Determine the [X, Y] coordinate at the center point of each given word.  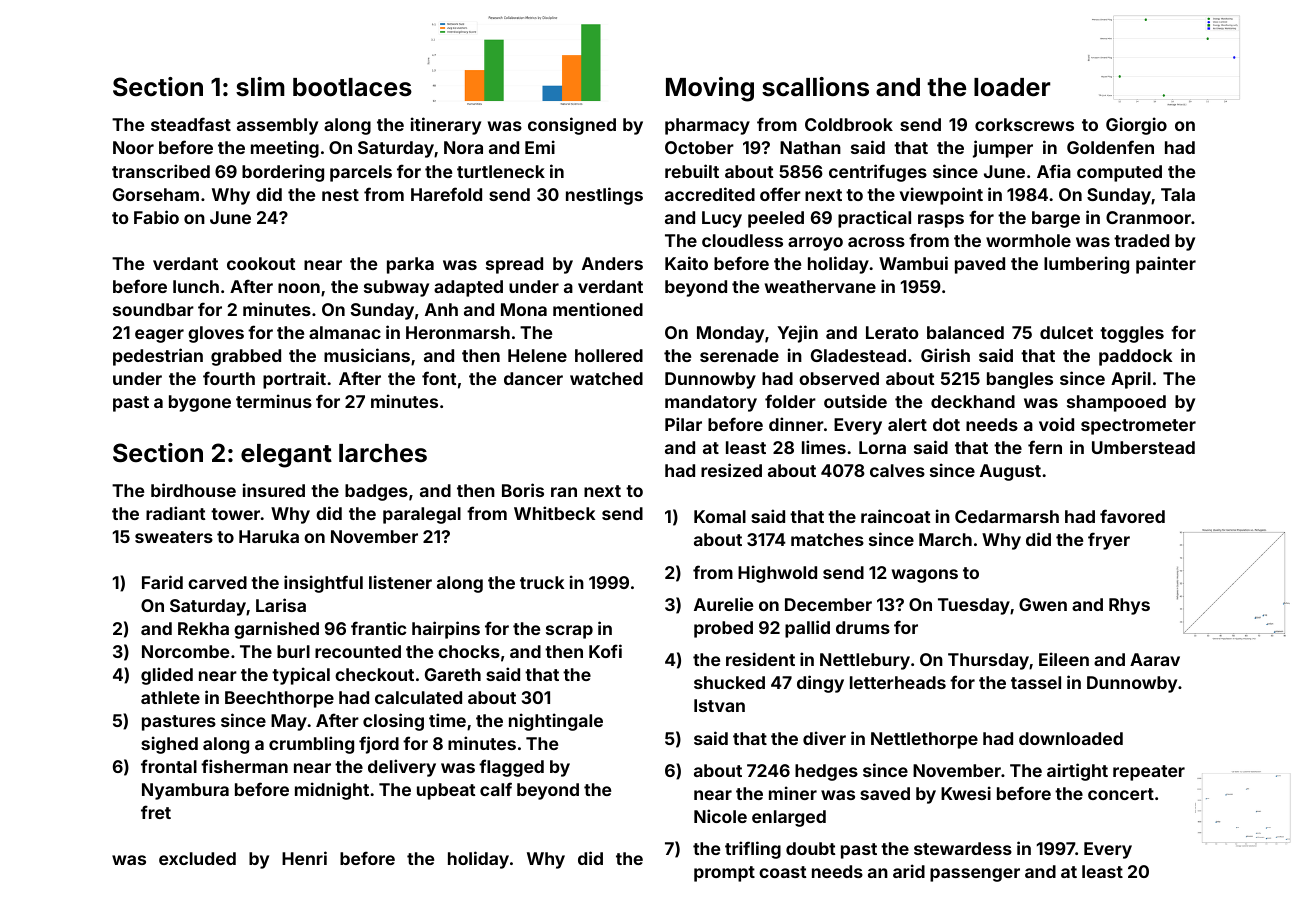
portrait [294, 380]
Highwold [777, 574]
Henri [304, 858]
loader [1012, 87]
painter [1166, 265]
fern [1045, 447]
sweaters [174, 537]
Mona [524, 309]
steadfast [191, 124]
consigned [572, 126]
